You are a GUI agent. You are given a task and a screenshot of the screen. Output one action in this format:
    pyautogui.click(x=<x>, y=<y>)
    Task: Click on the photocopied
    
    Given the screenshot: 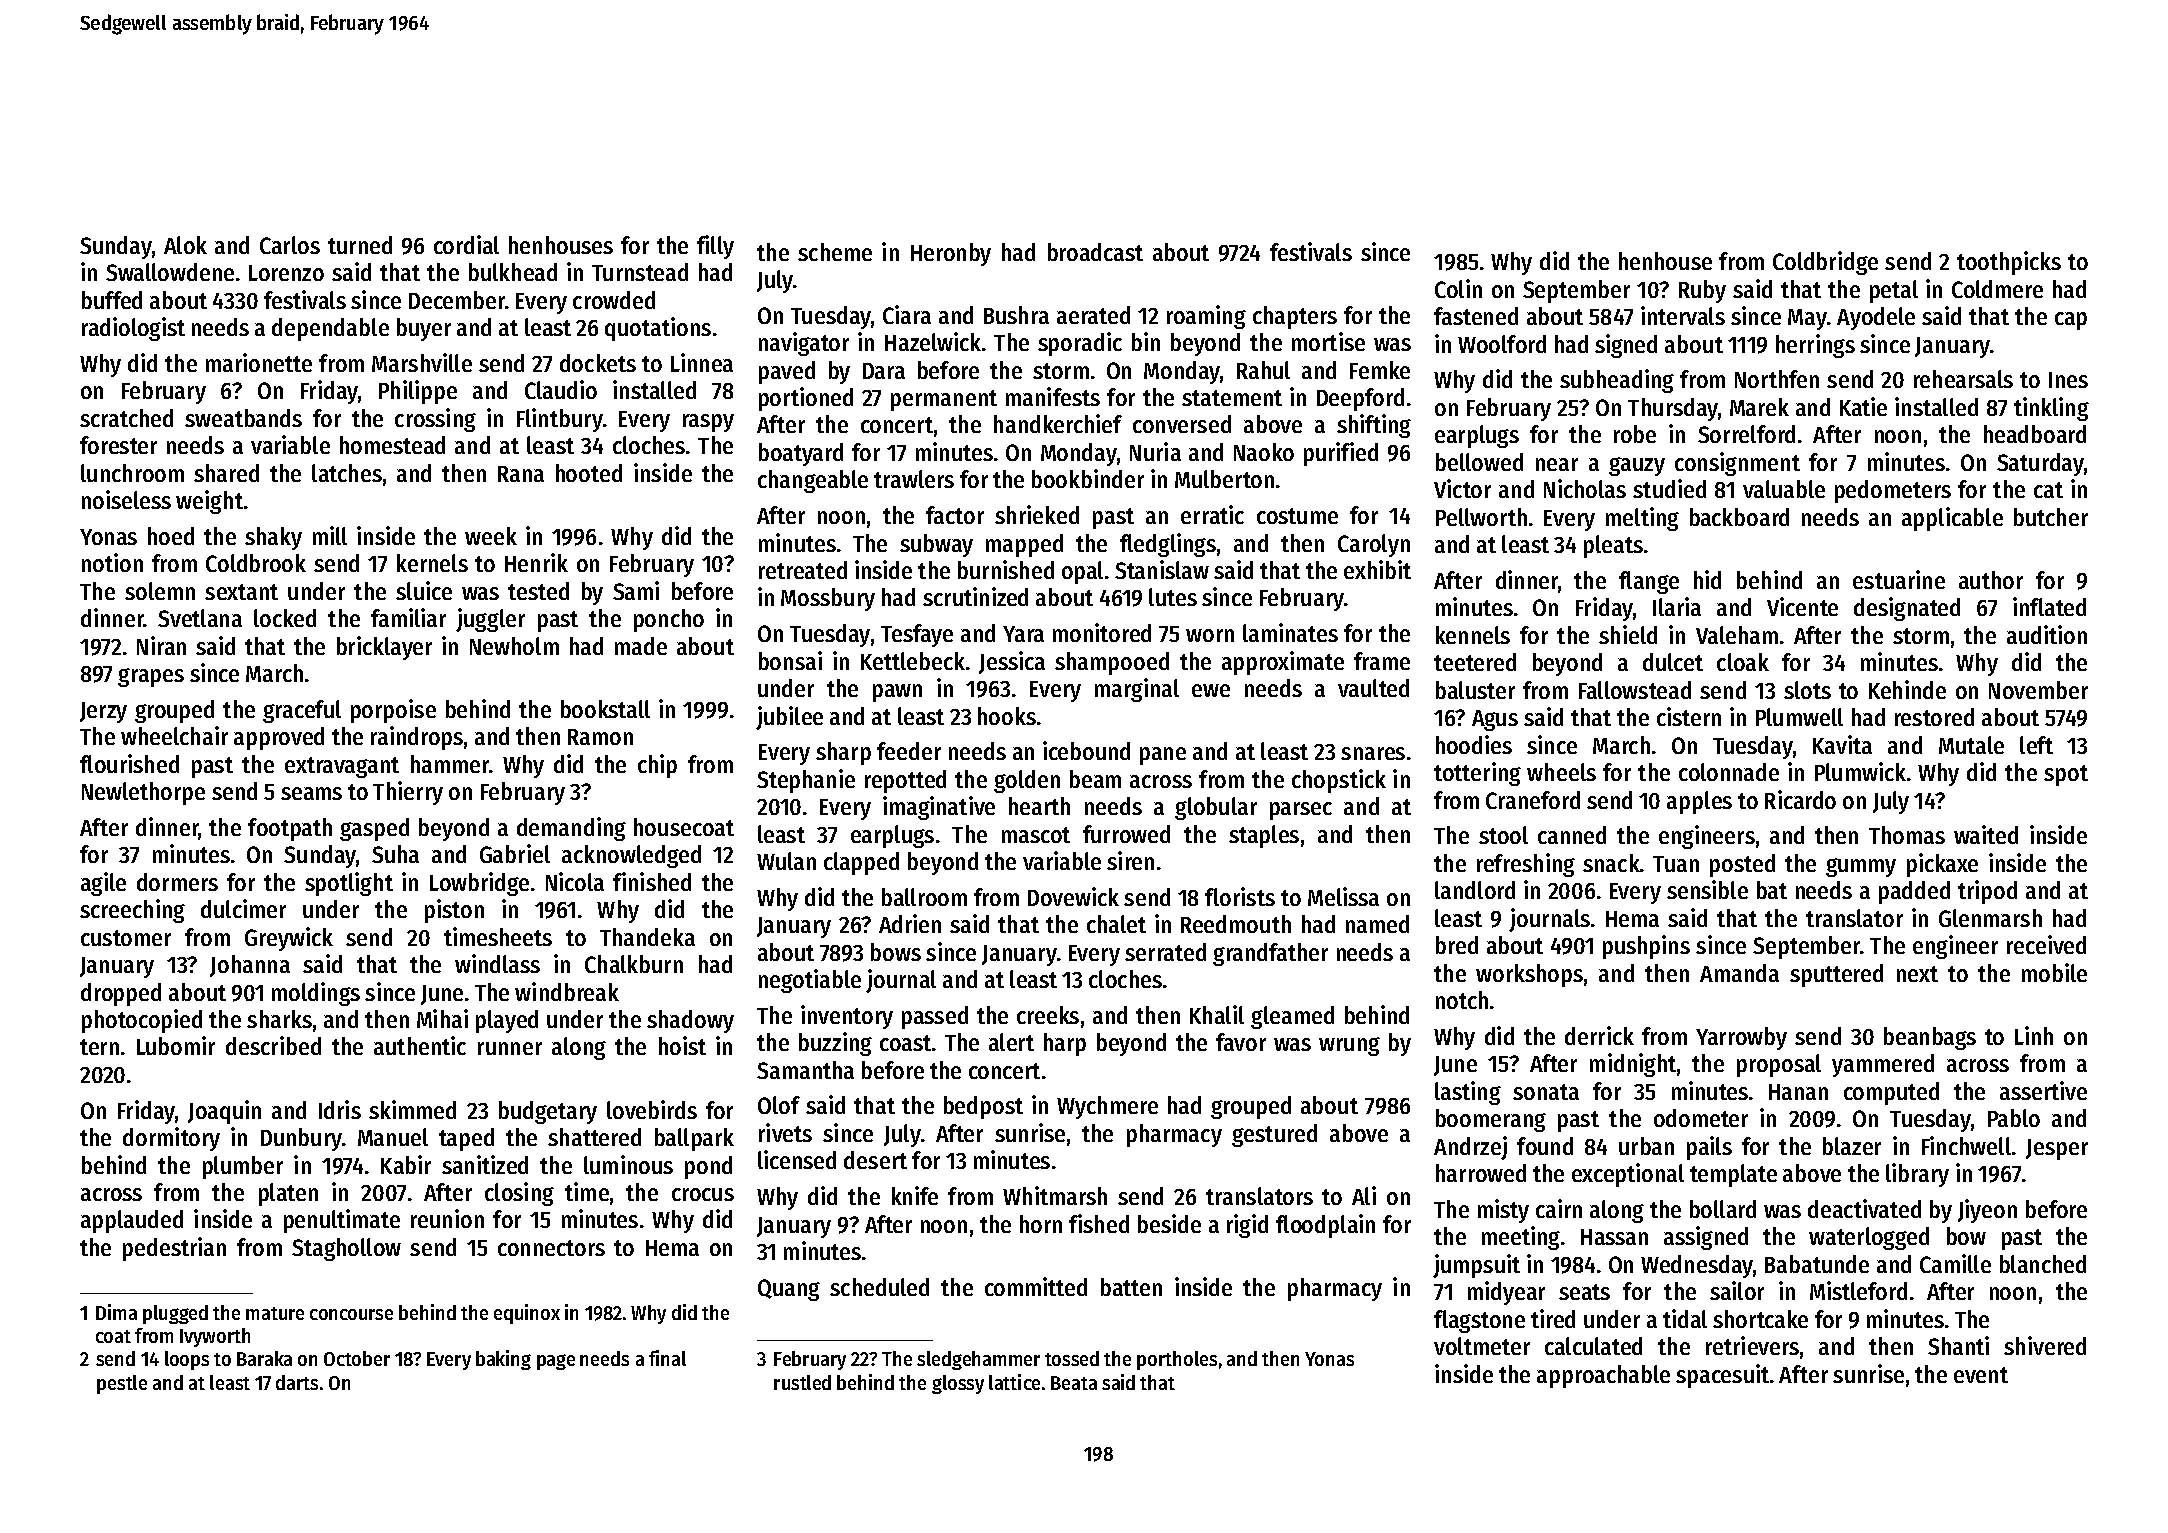 What is the action you would take?
    pyautogui.click(x=142, y=1021)
